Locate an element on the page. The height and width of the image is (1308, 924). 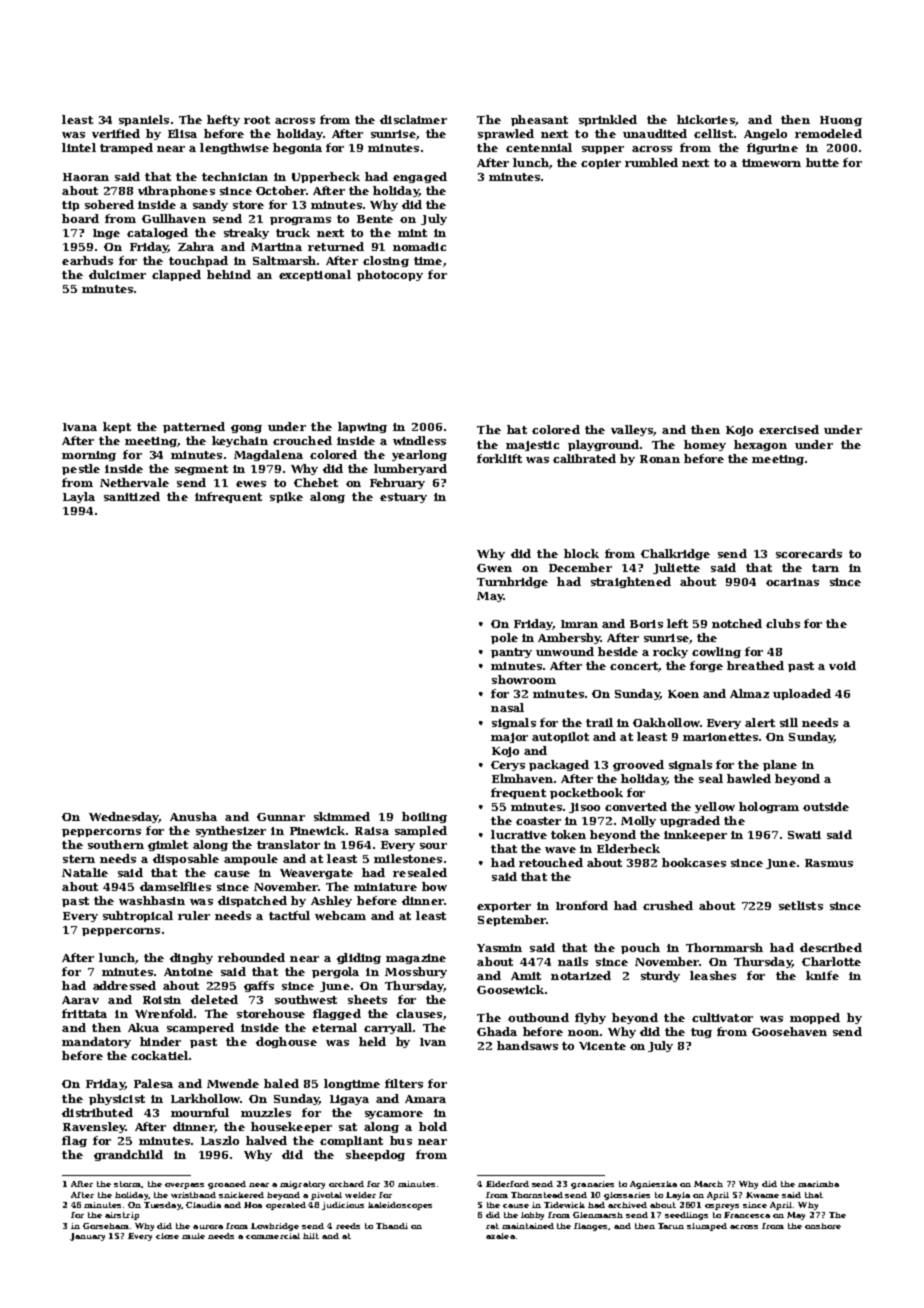
exercised is located at coordinates (789, 429).
